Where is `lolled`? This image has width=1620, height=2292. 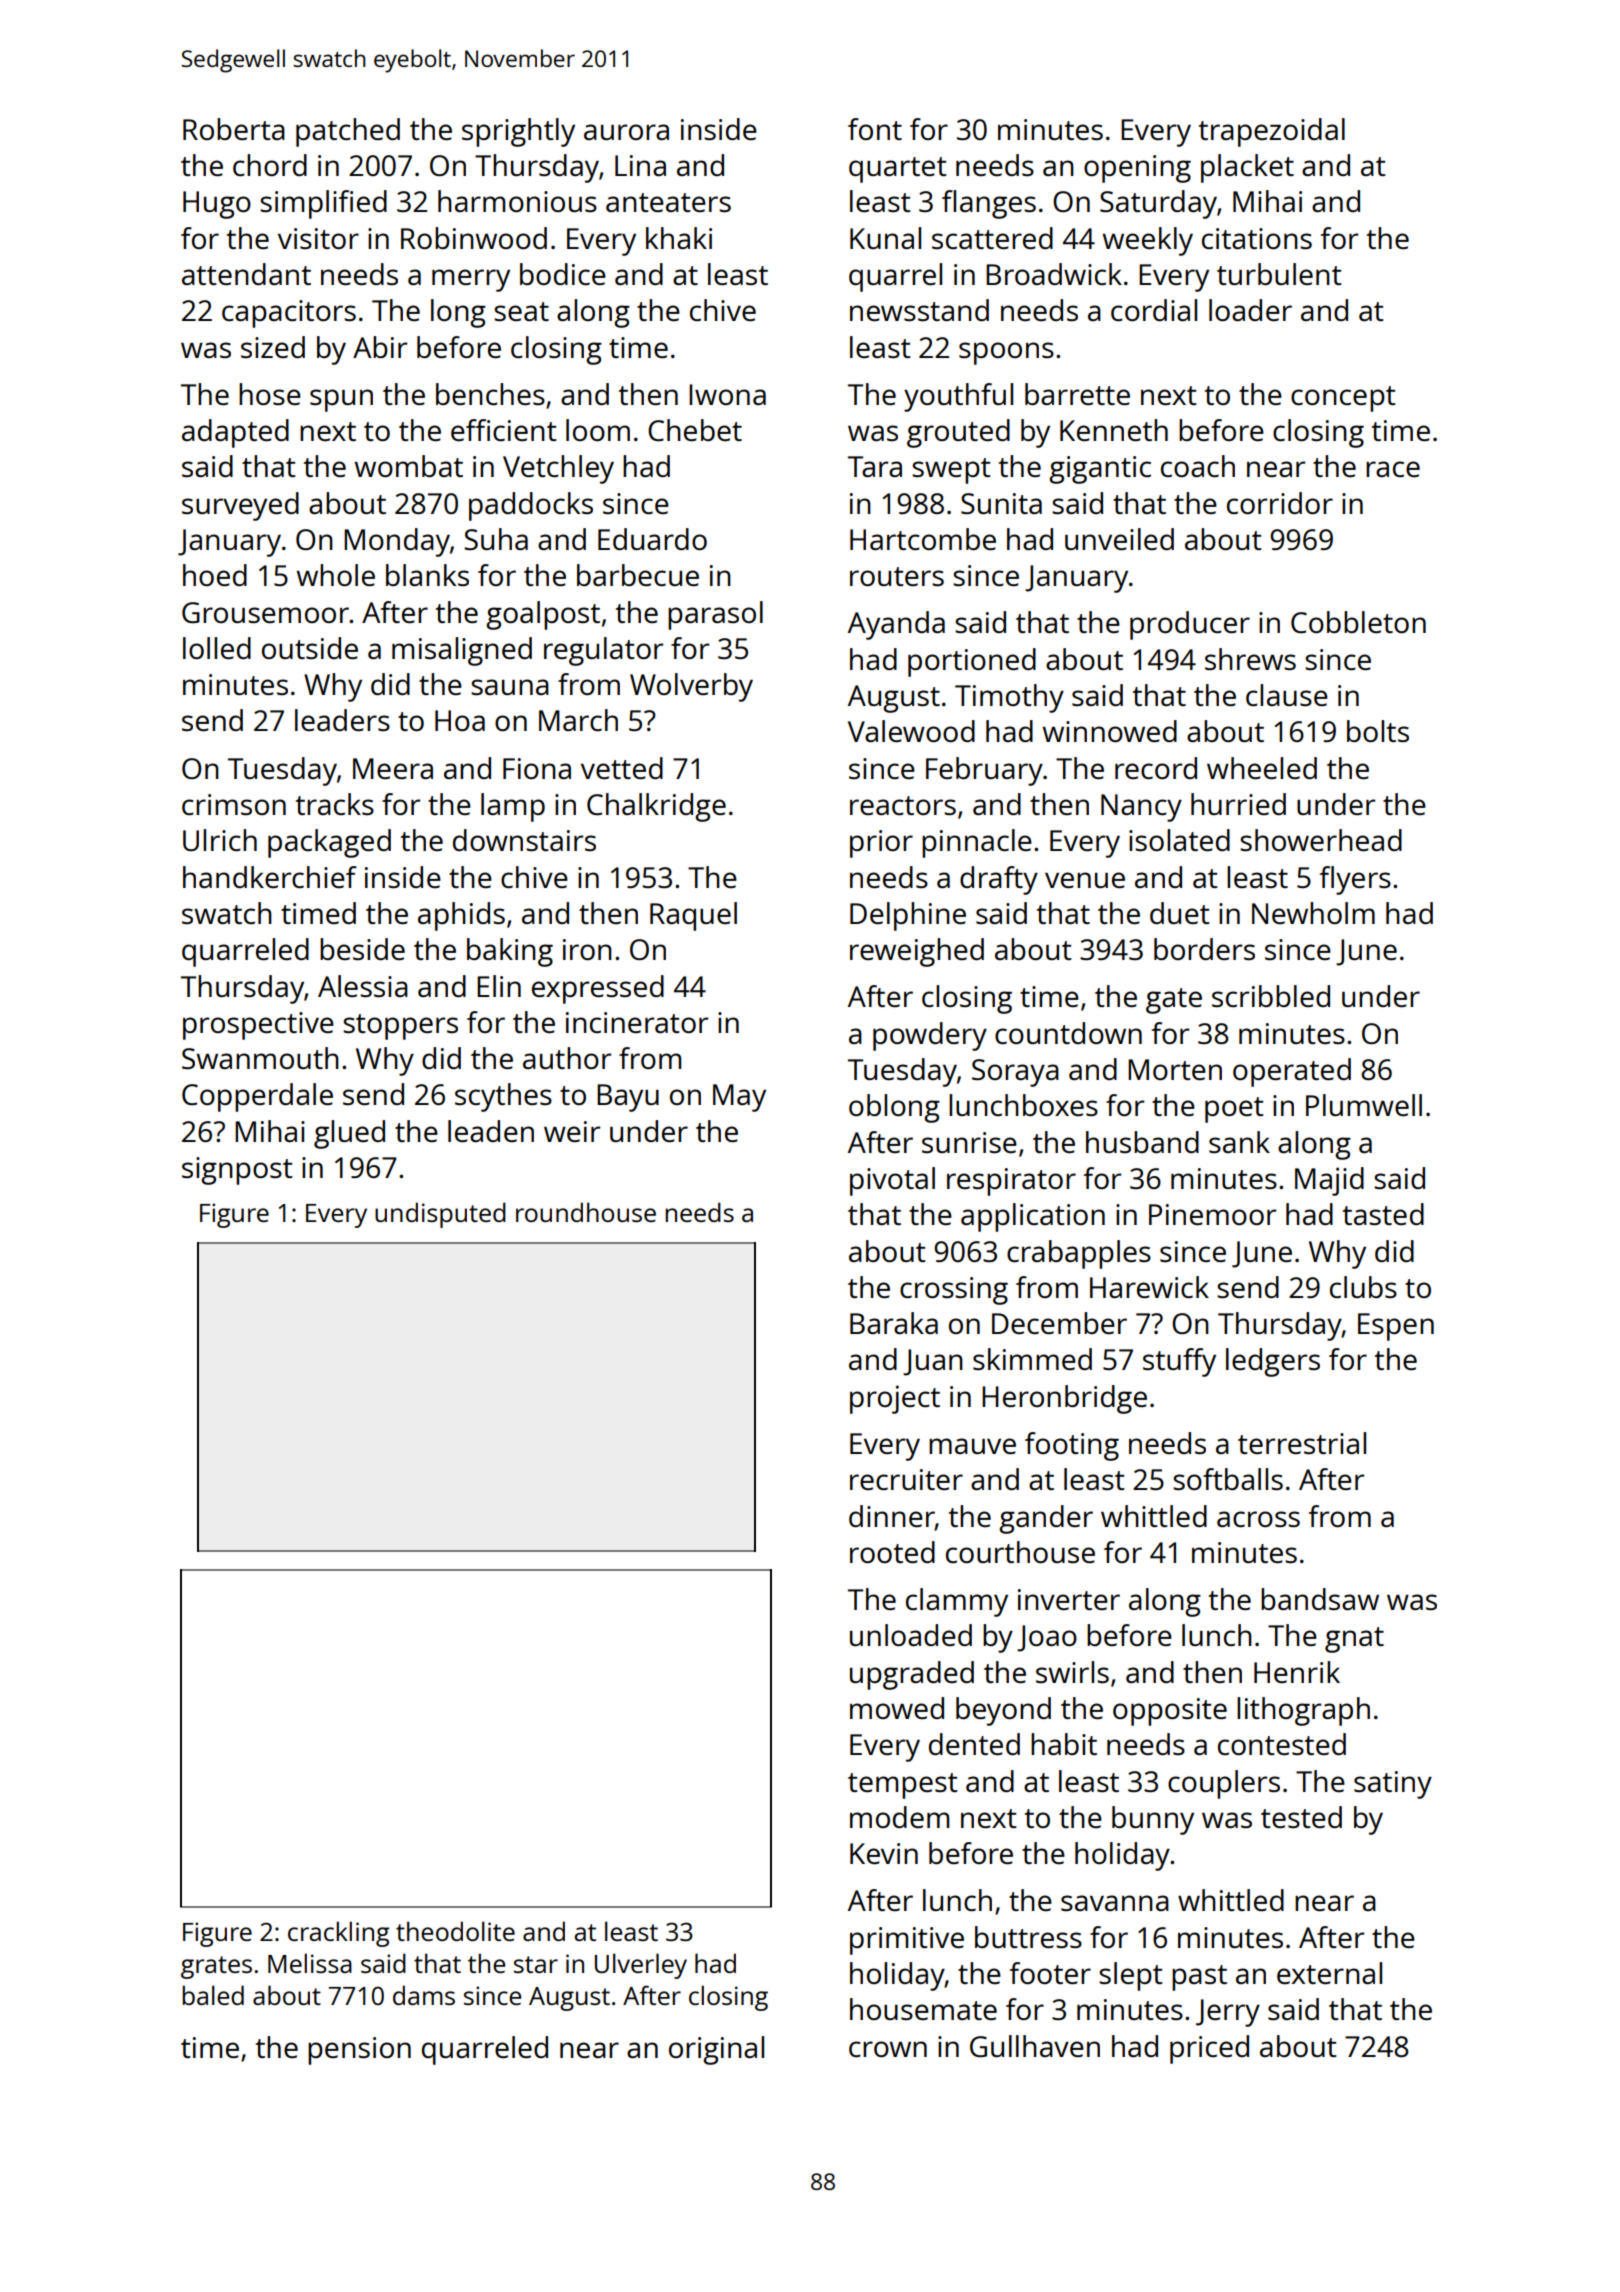
lolled is located at coordinates (217, 648).
